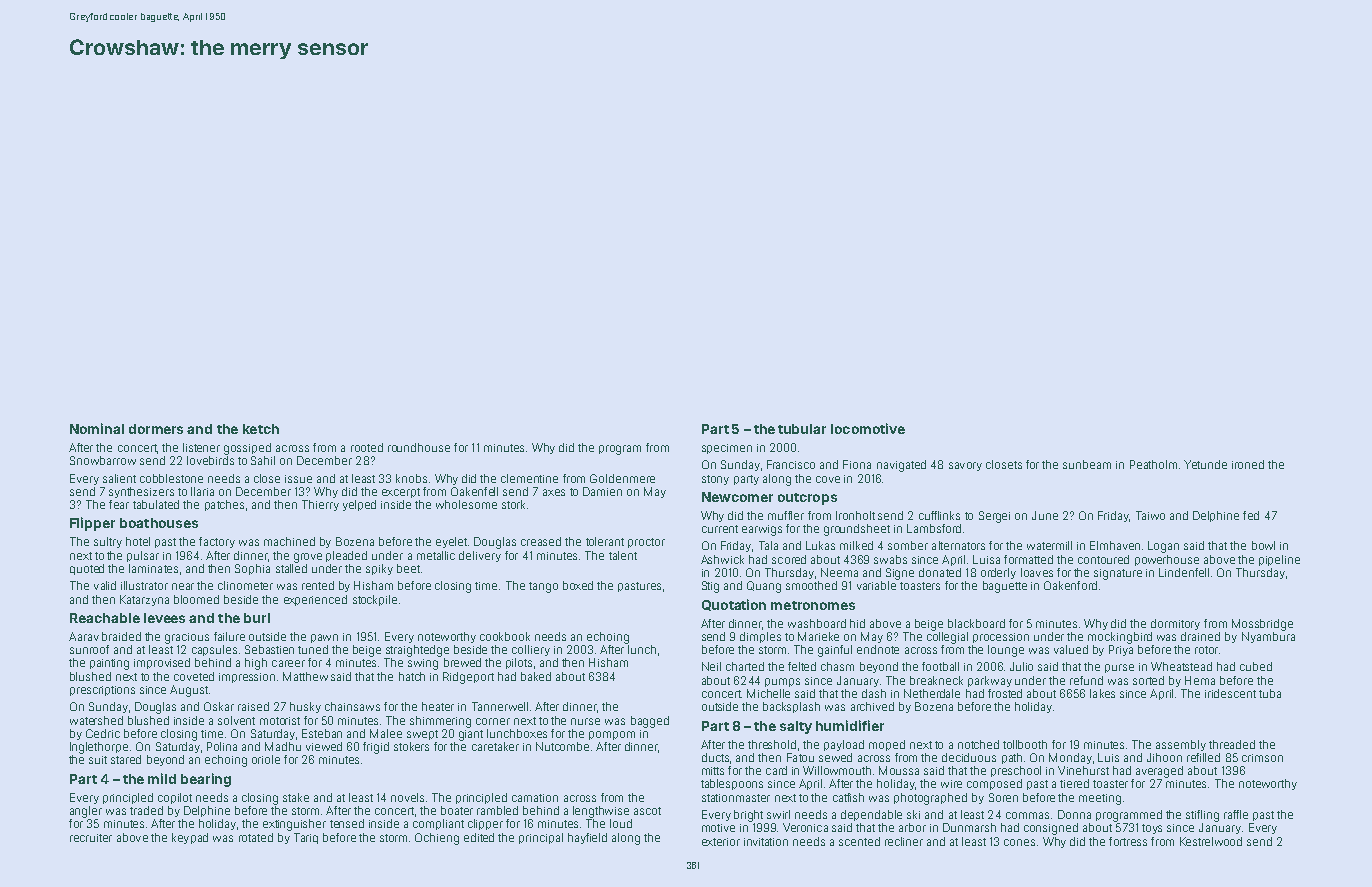 This screenshot has height=887, width=1372. Describe the element at coordinates (306, 838) in the screenshot. I see `Tariq` at that location.
